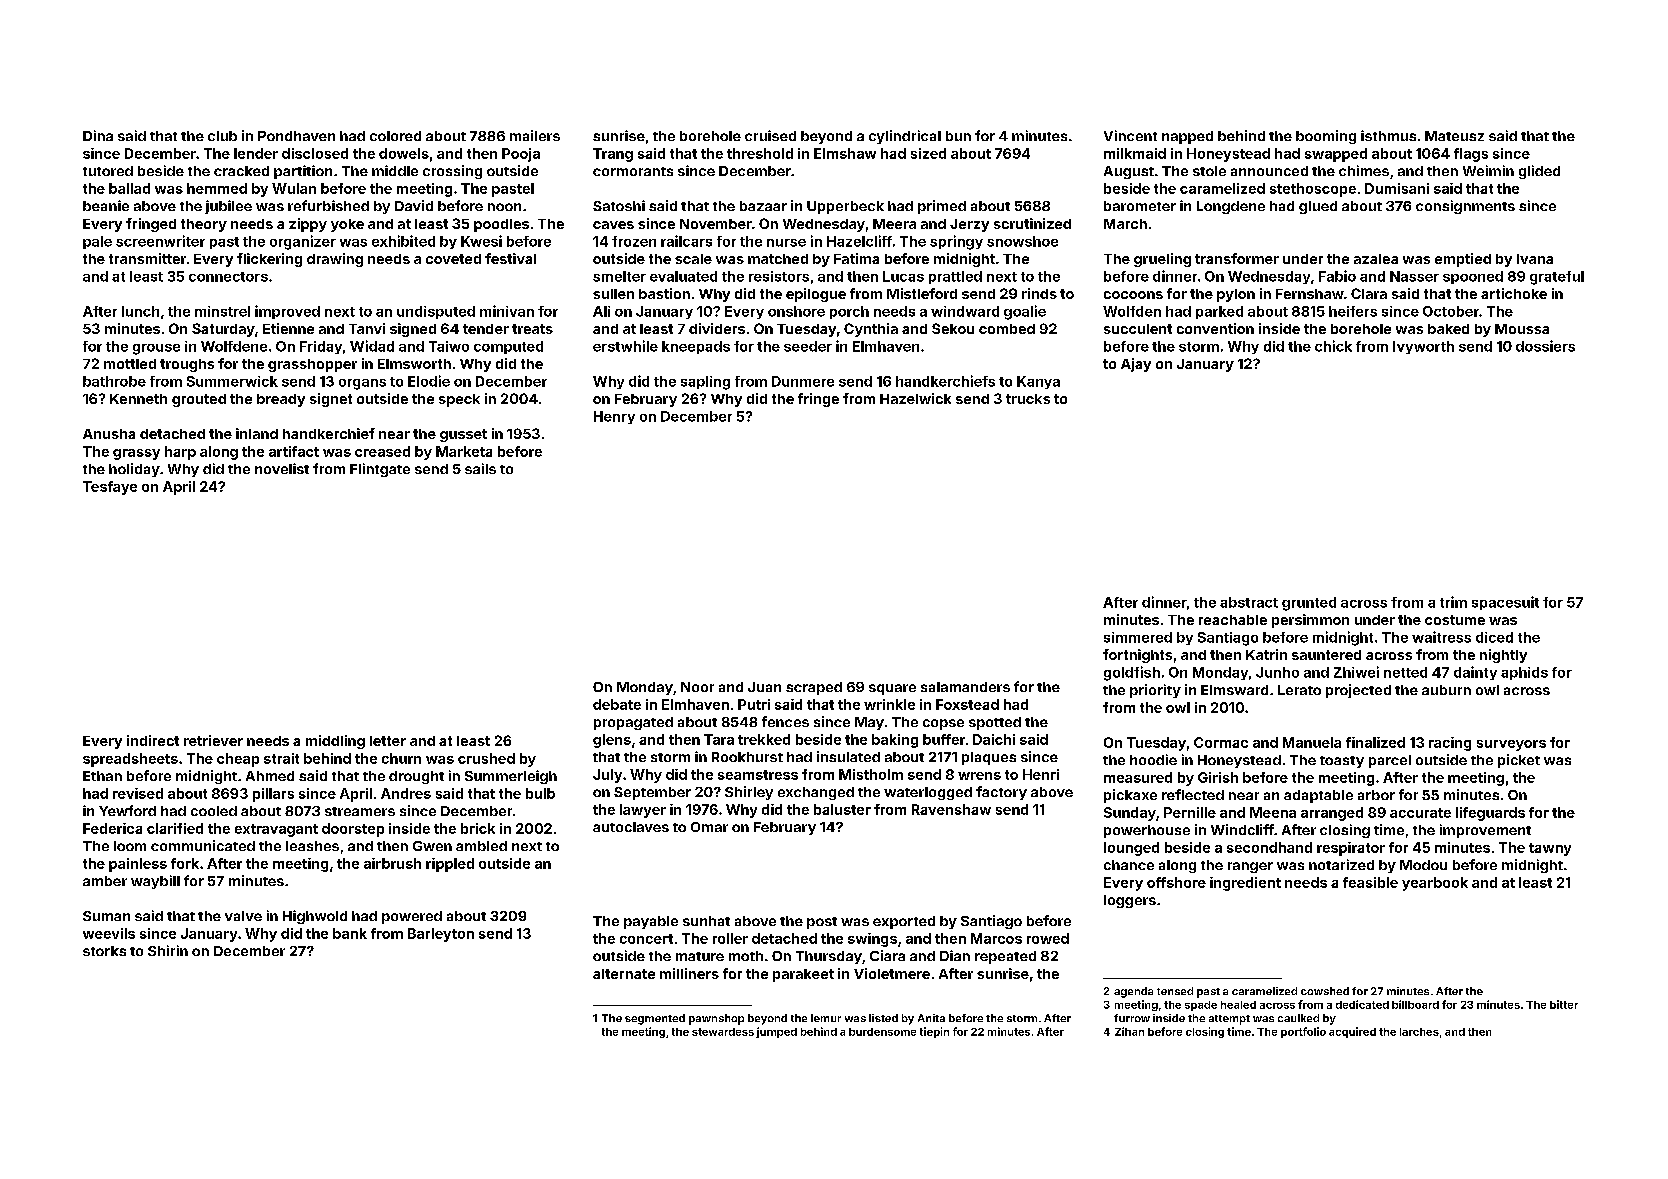 The height and width of the image is (1179, 1668). What do you see at coordinates (770, 135) in the image?
I see `cruised` at bounding box center [770, 135].
